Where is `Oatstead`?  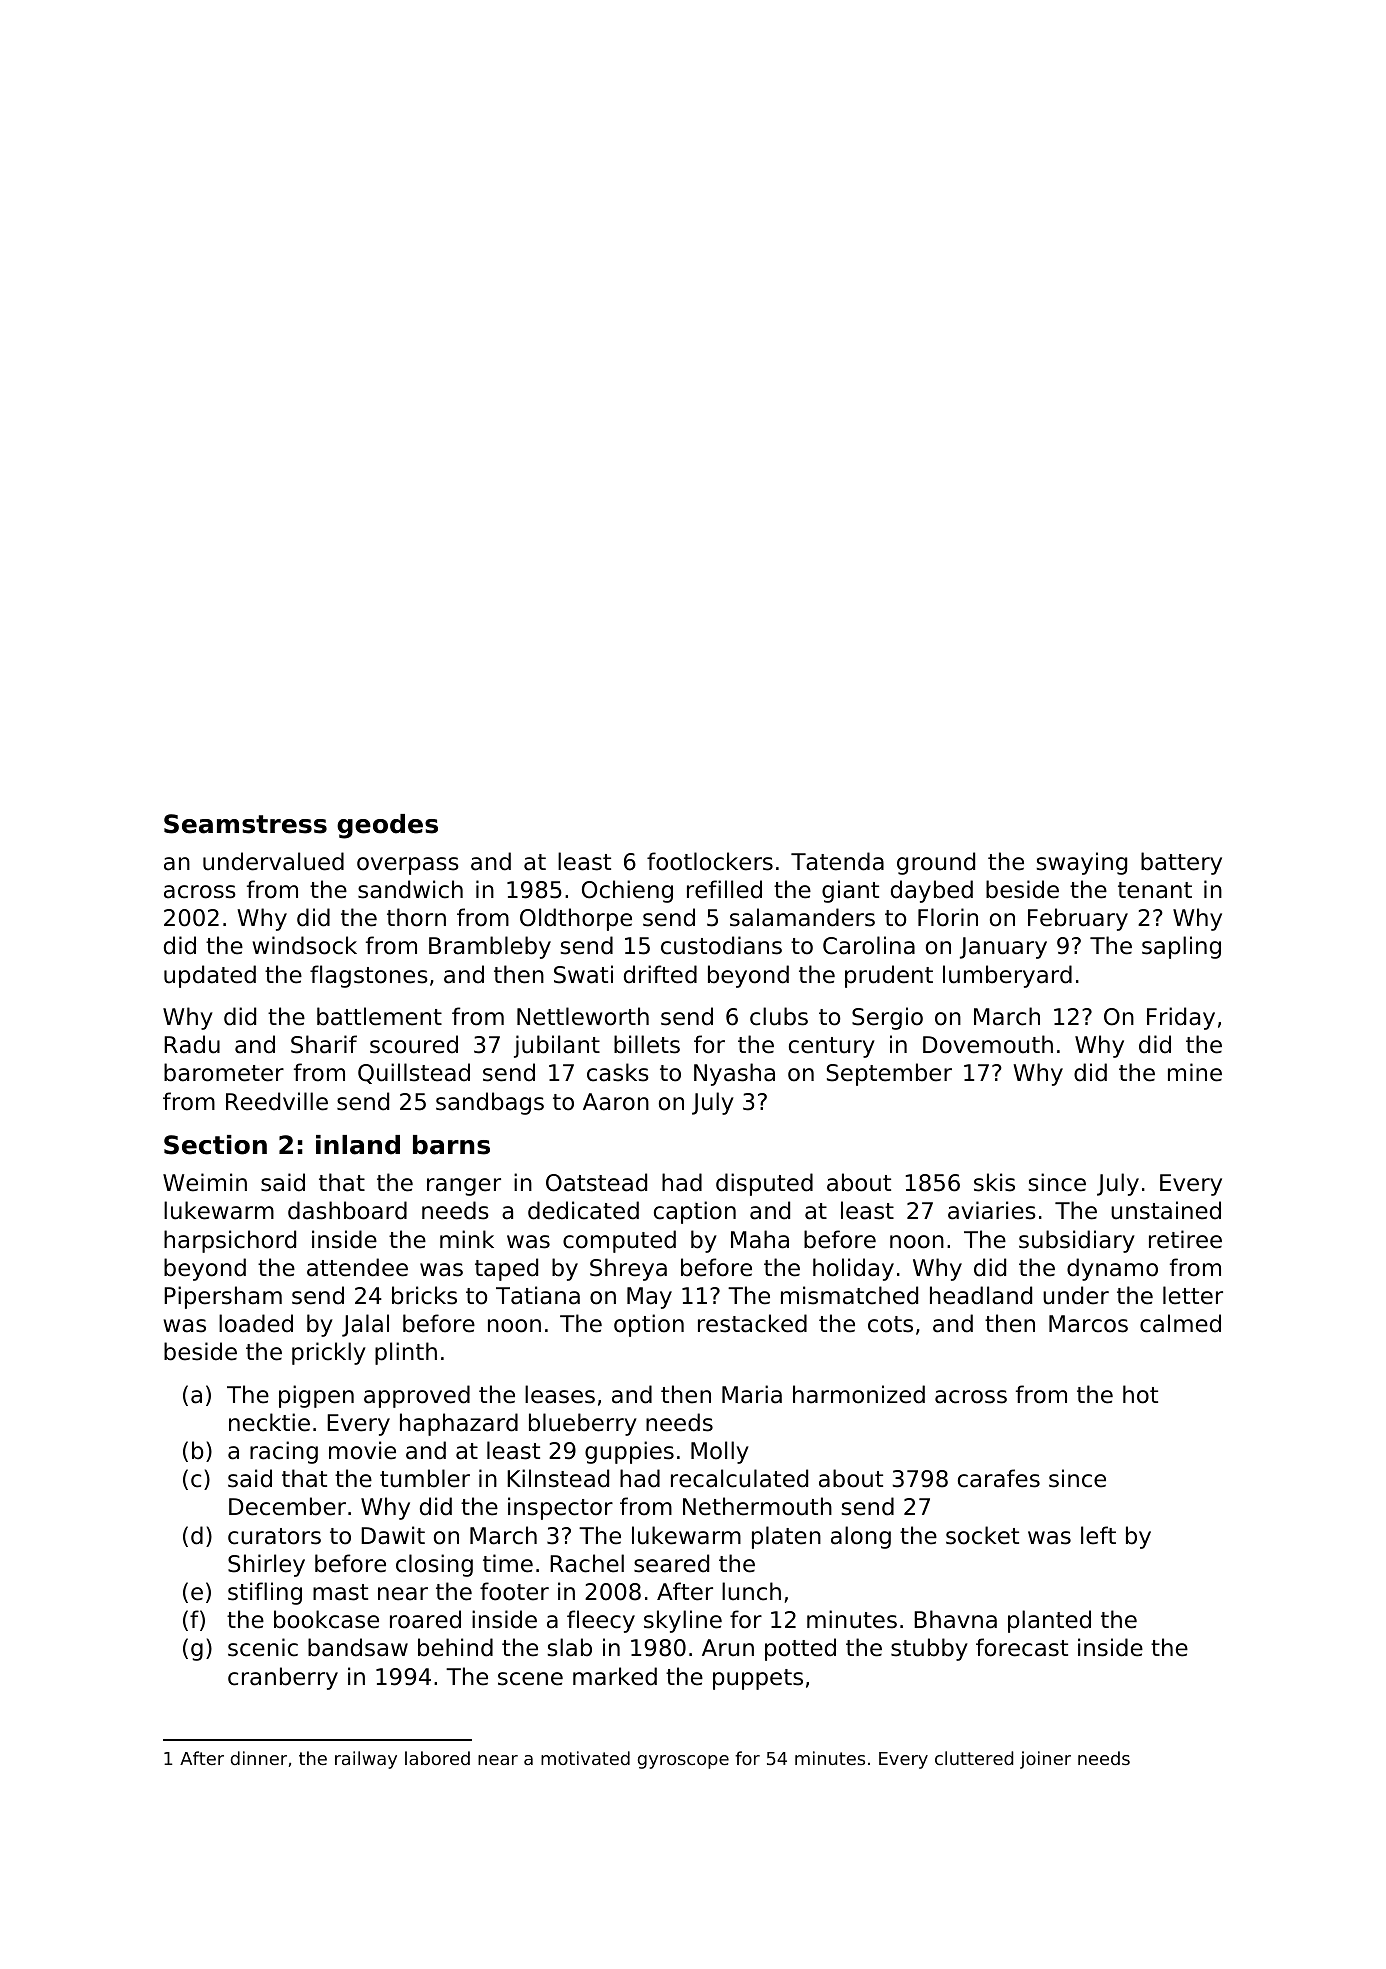
Oatstead is located at coordinates (596, 1182).
